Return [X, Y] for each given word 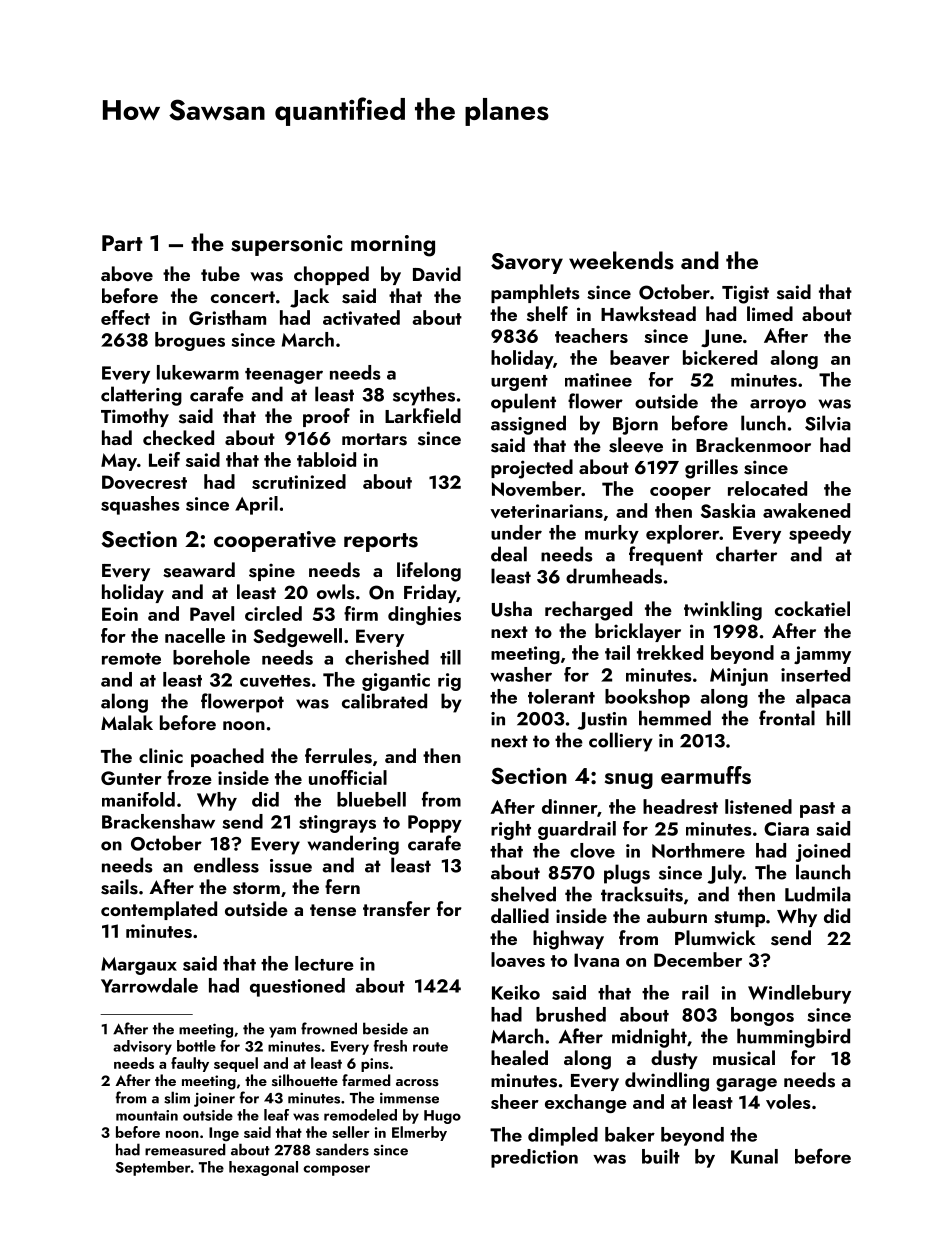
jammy [822, 655]
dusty [674, 1059]
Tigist [745, 294]
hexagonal [263, 1168]
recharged [588, 611]
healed [519, 1057]
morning [393, 246]
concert [243, 297]
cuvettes [275, 681]
